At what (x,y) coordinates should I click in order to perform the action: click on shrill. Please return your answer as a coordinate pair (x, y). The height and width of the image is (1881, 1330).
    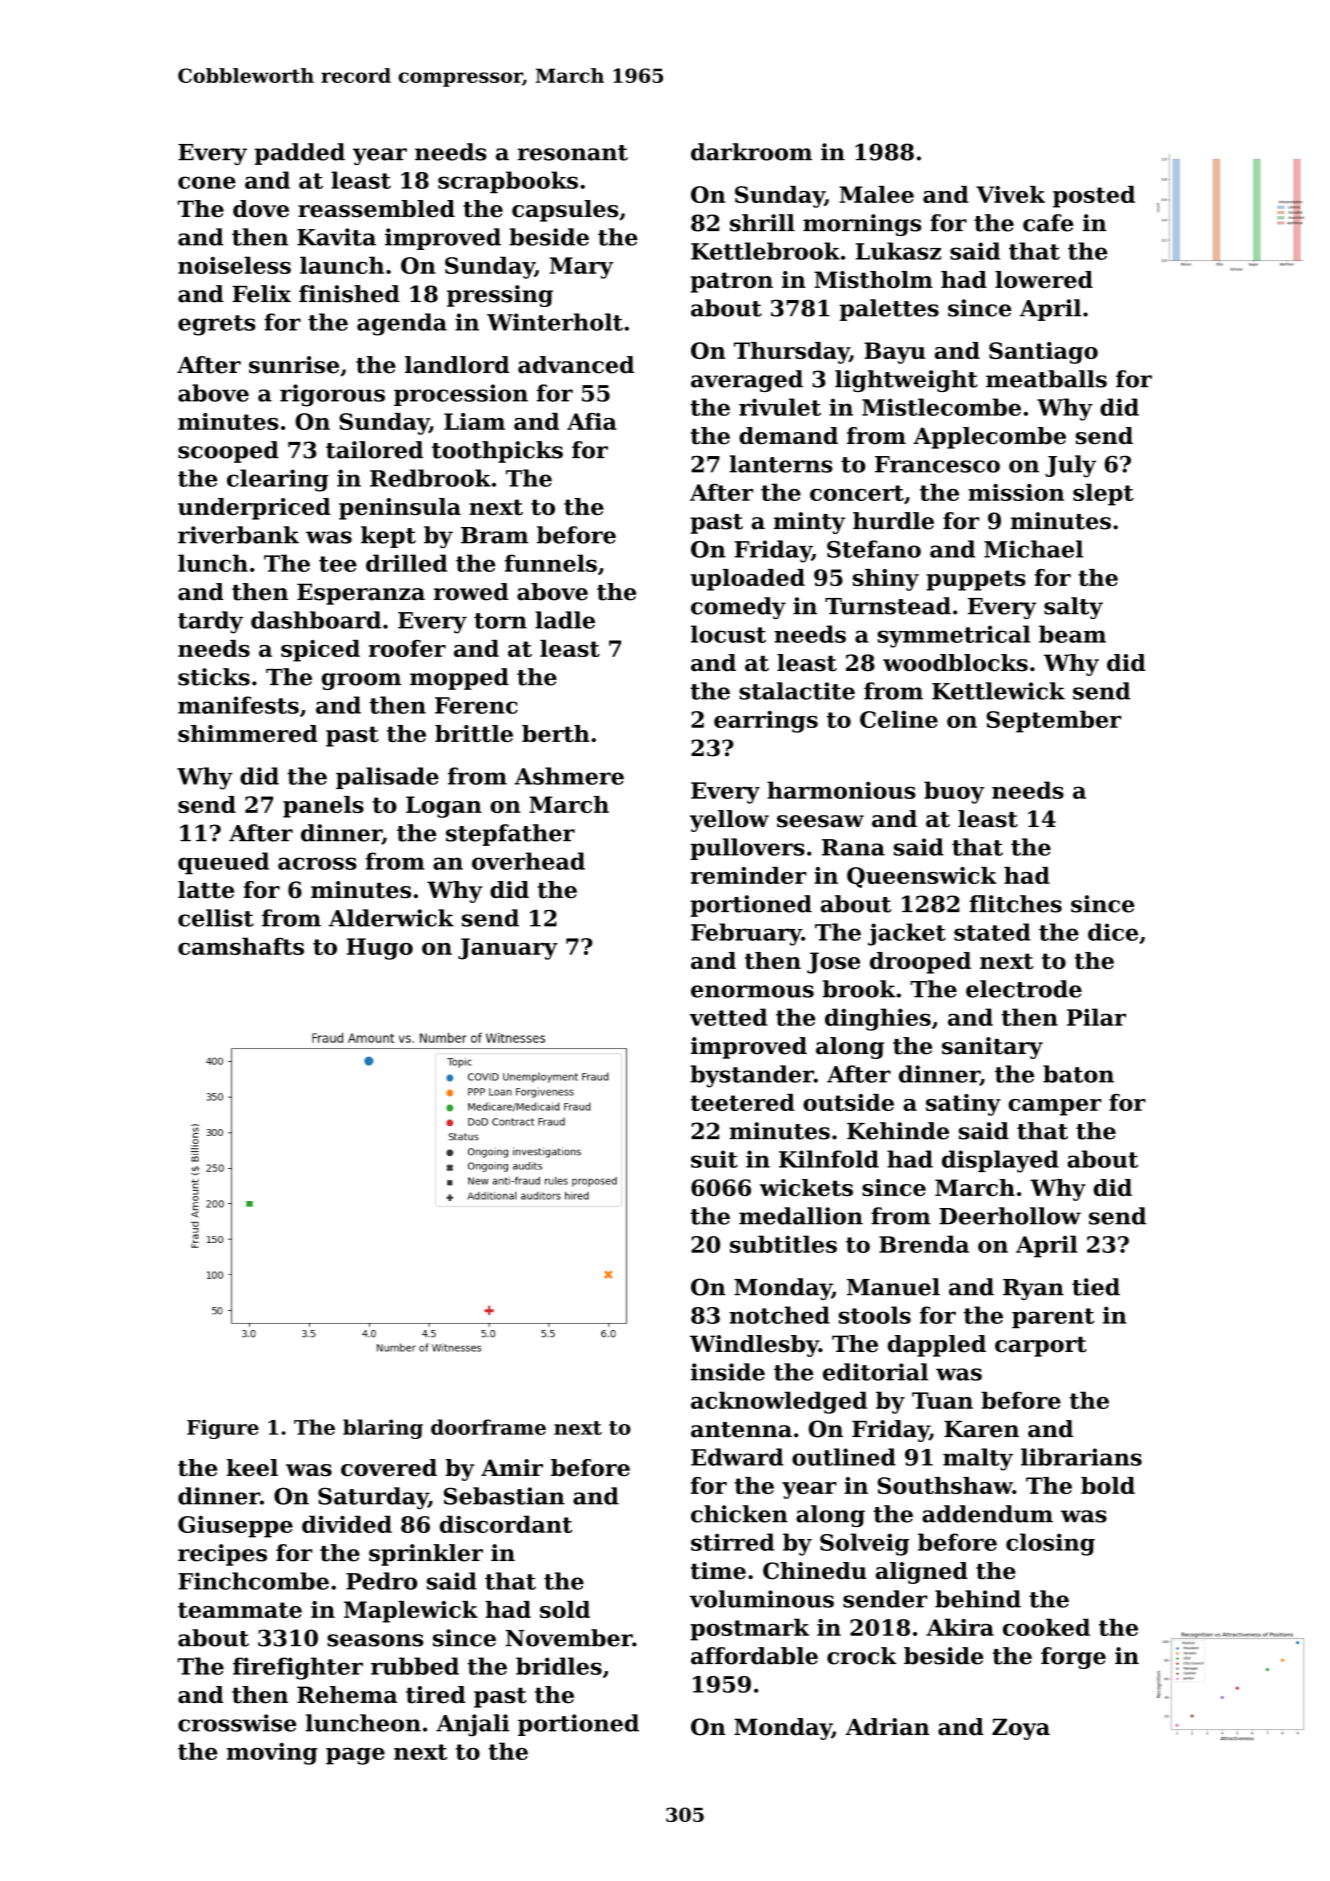
    Looking at the image, I should click on (762, 223).
